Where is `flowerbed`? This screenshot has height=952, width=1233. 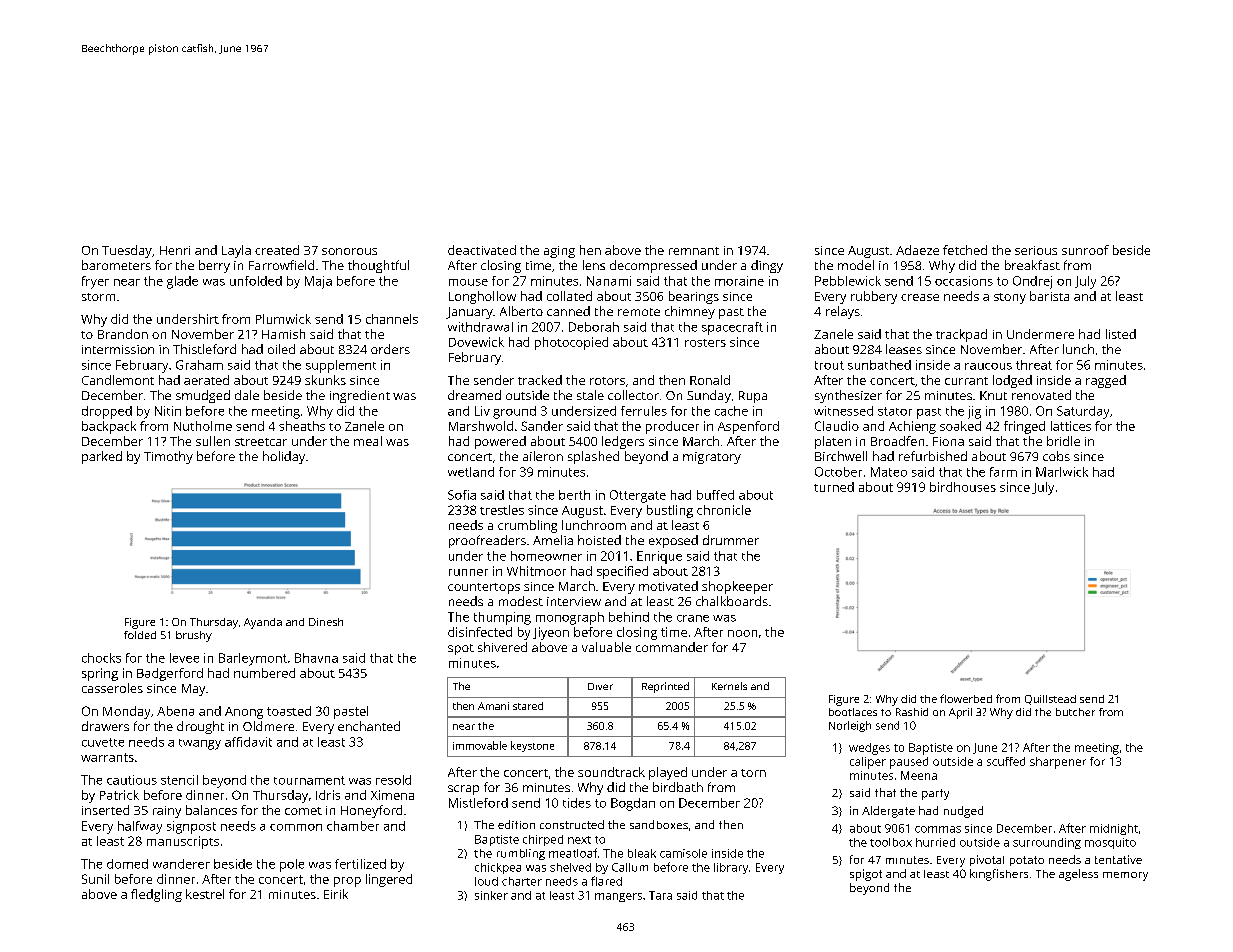
flowerbed is located at coordinates (966, 698).
